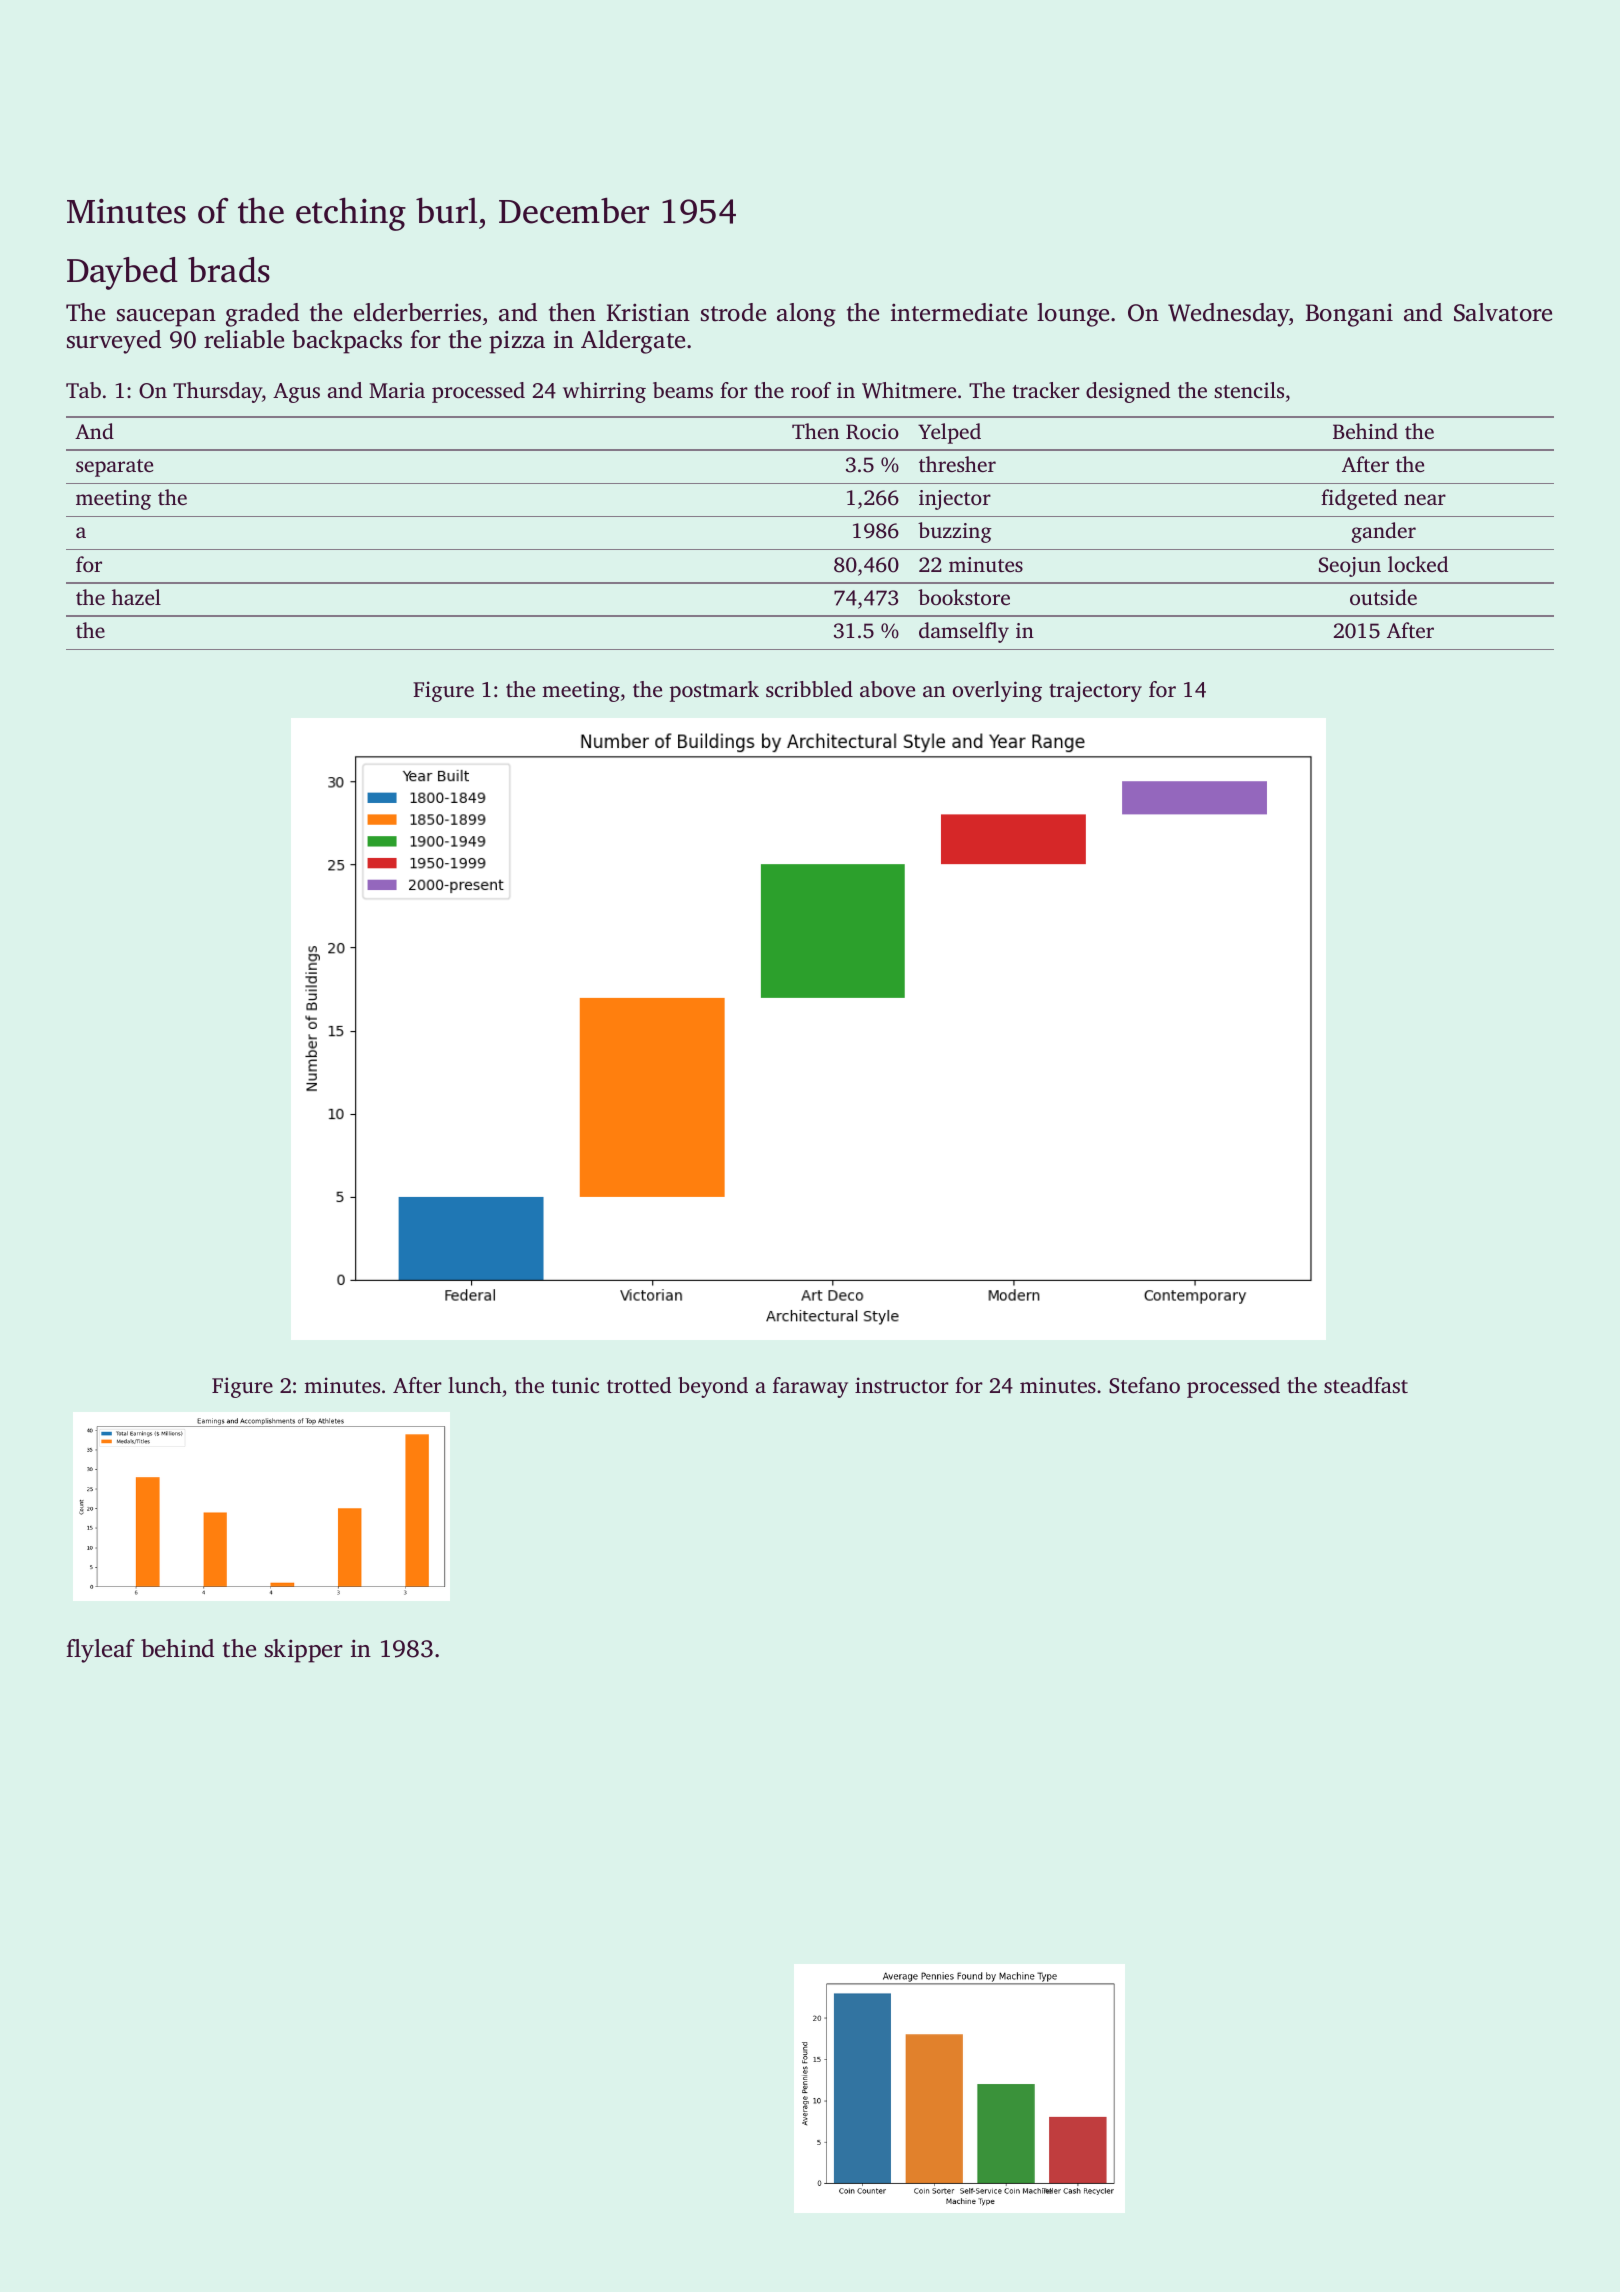 This document has width=1620, height=2292. What do you see at coordinates (474, 1385) in the document?
I see `lunch` at bounding box center [474, 1385].
